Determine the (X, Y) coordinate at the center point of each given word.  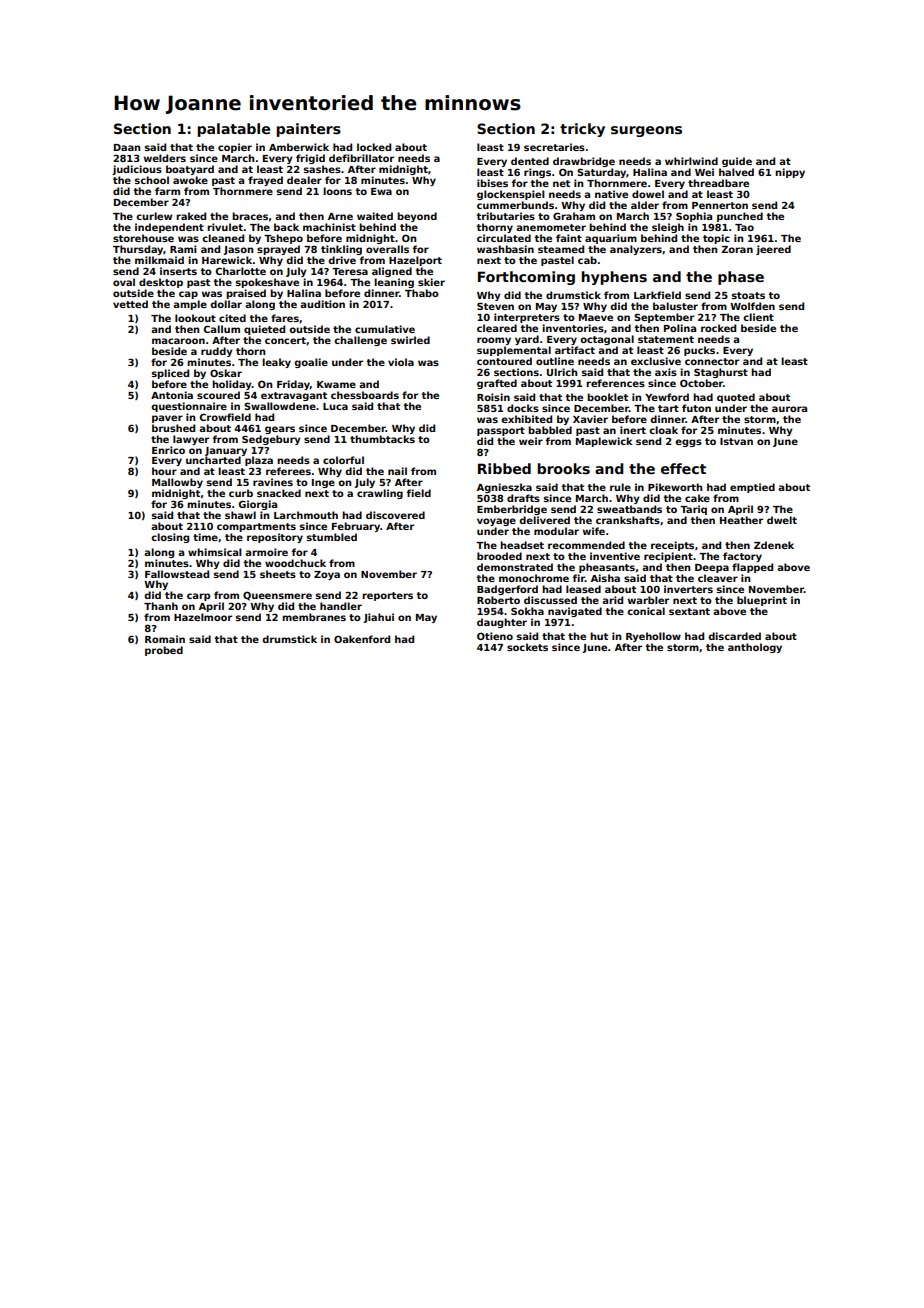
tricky (582, 130)
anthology (755, 648)
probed (164, 651)
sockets (527, 647)
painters (308, 130)
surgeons (646, 131)
